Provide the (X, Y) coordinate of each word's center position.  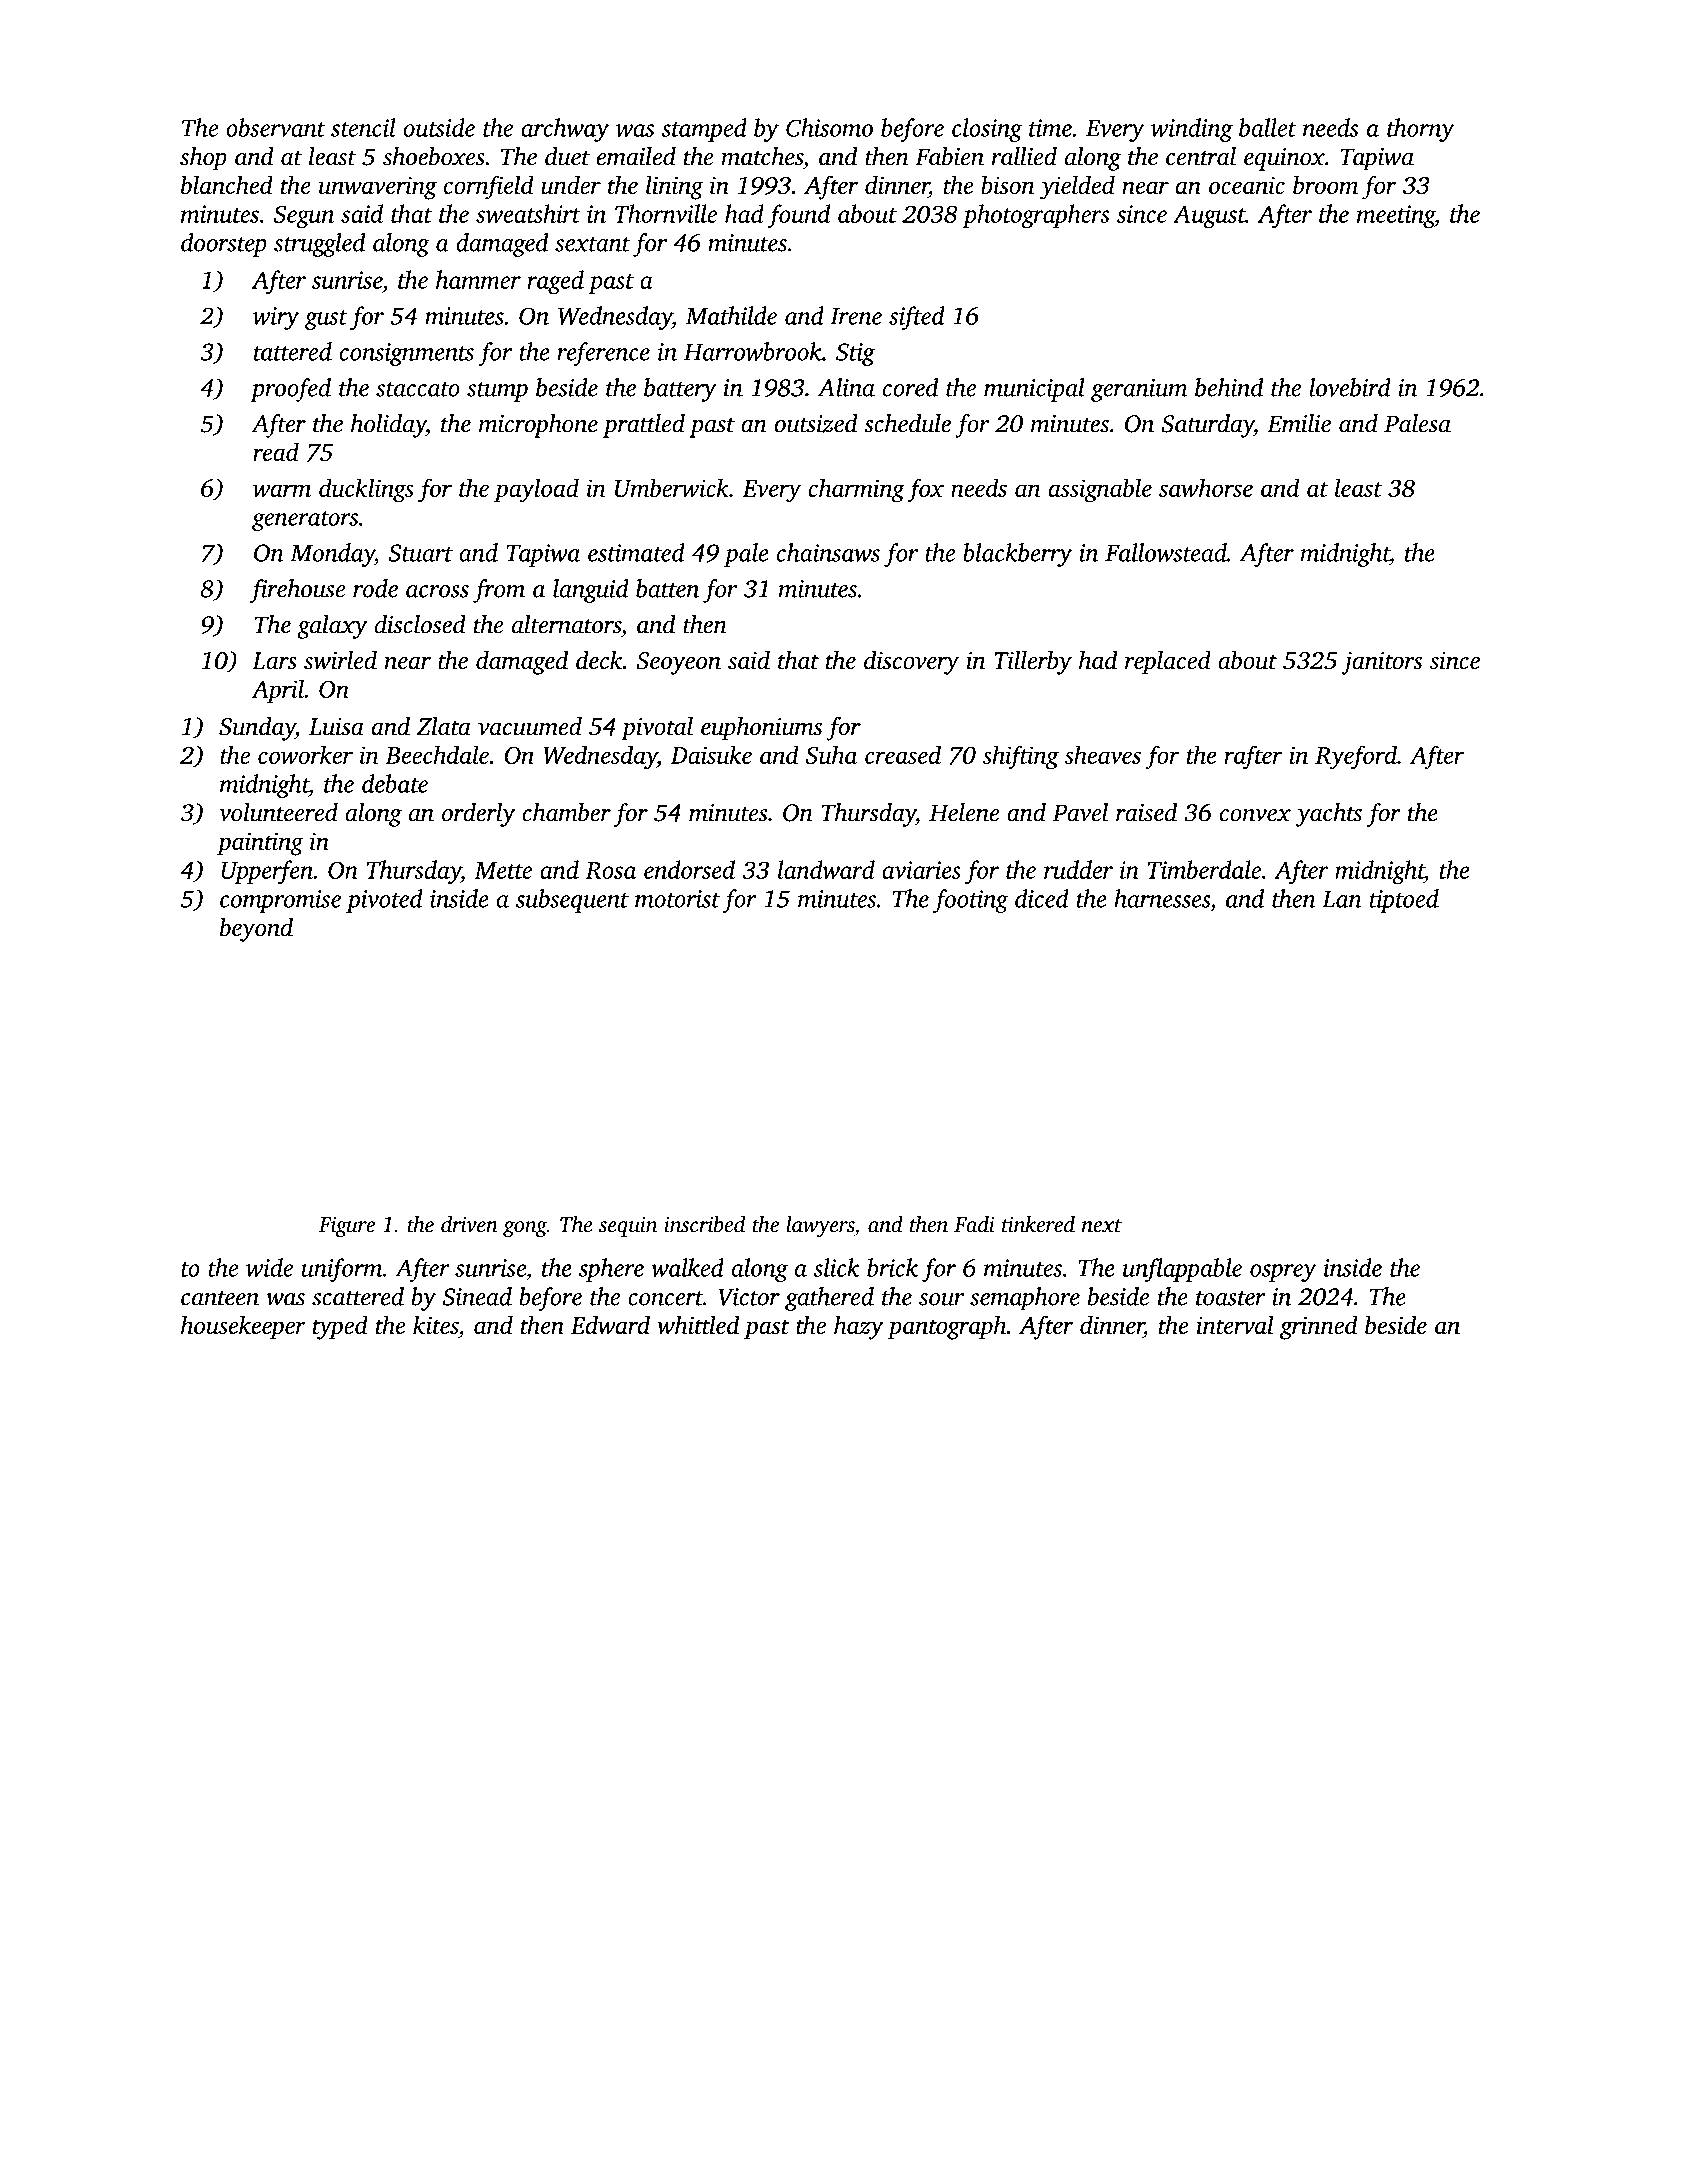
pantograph (946, 1327)
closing (987, 130)
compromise (280, 901)
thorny (1420, 130)
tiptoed (1404, 901)
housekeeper (243, 1327)
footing (970, 901)
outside (439, 127)
